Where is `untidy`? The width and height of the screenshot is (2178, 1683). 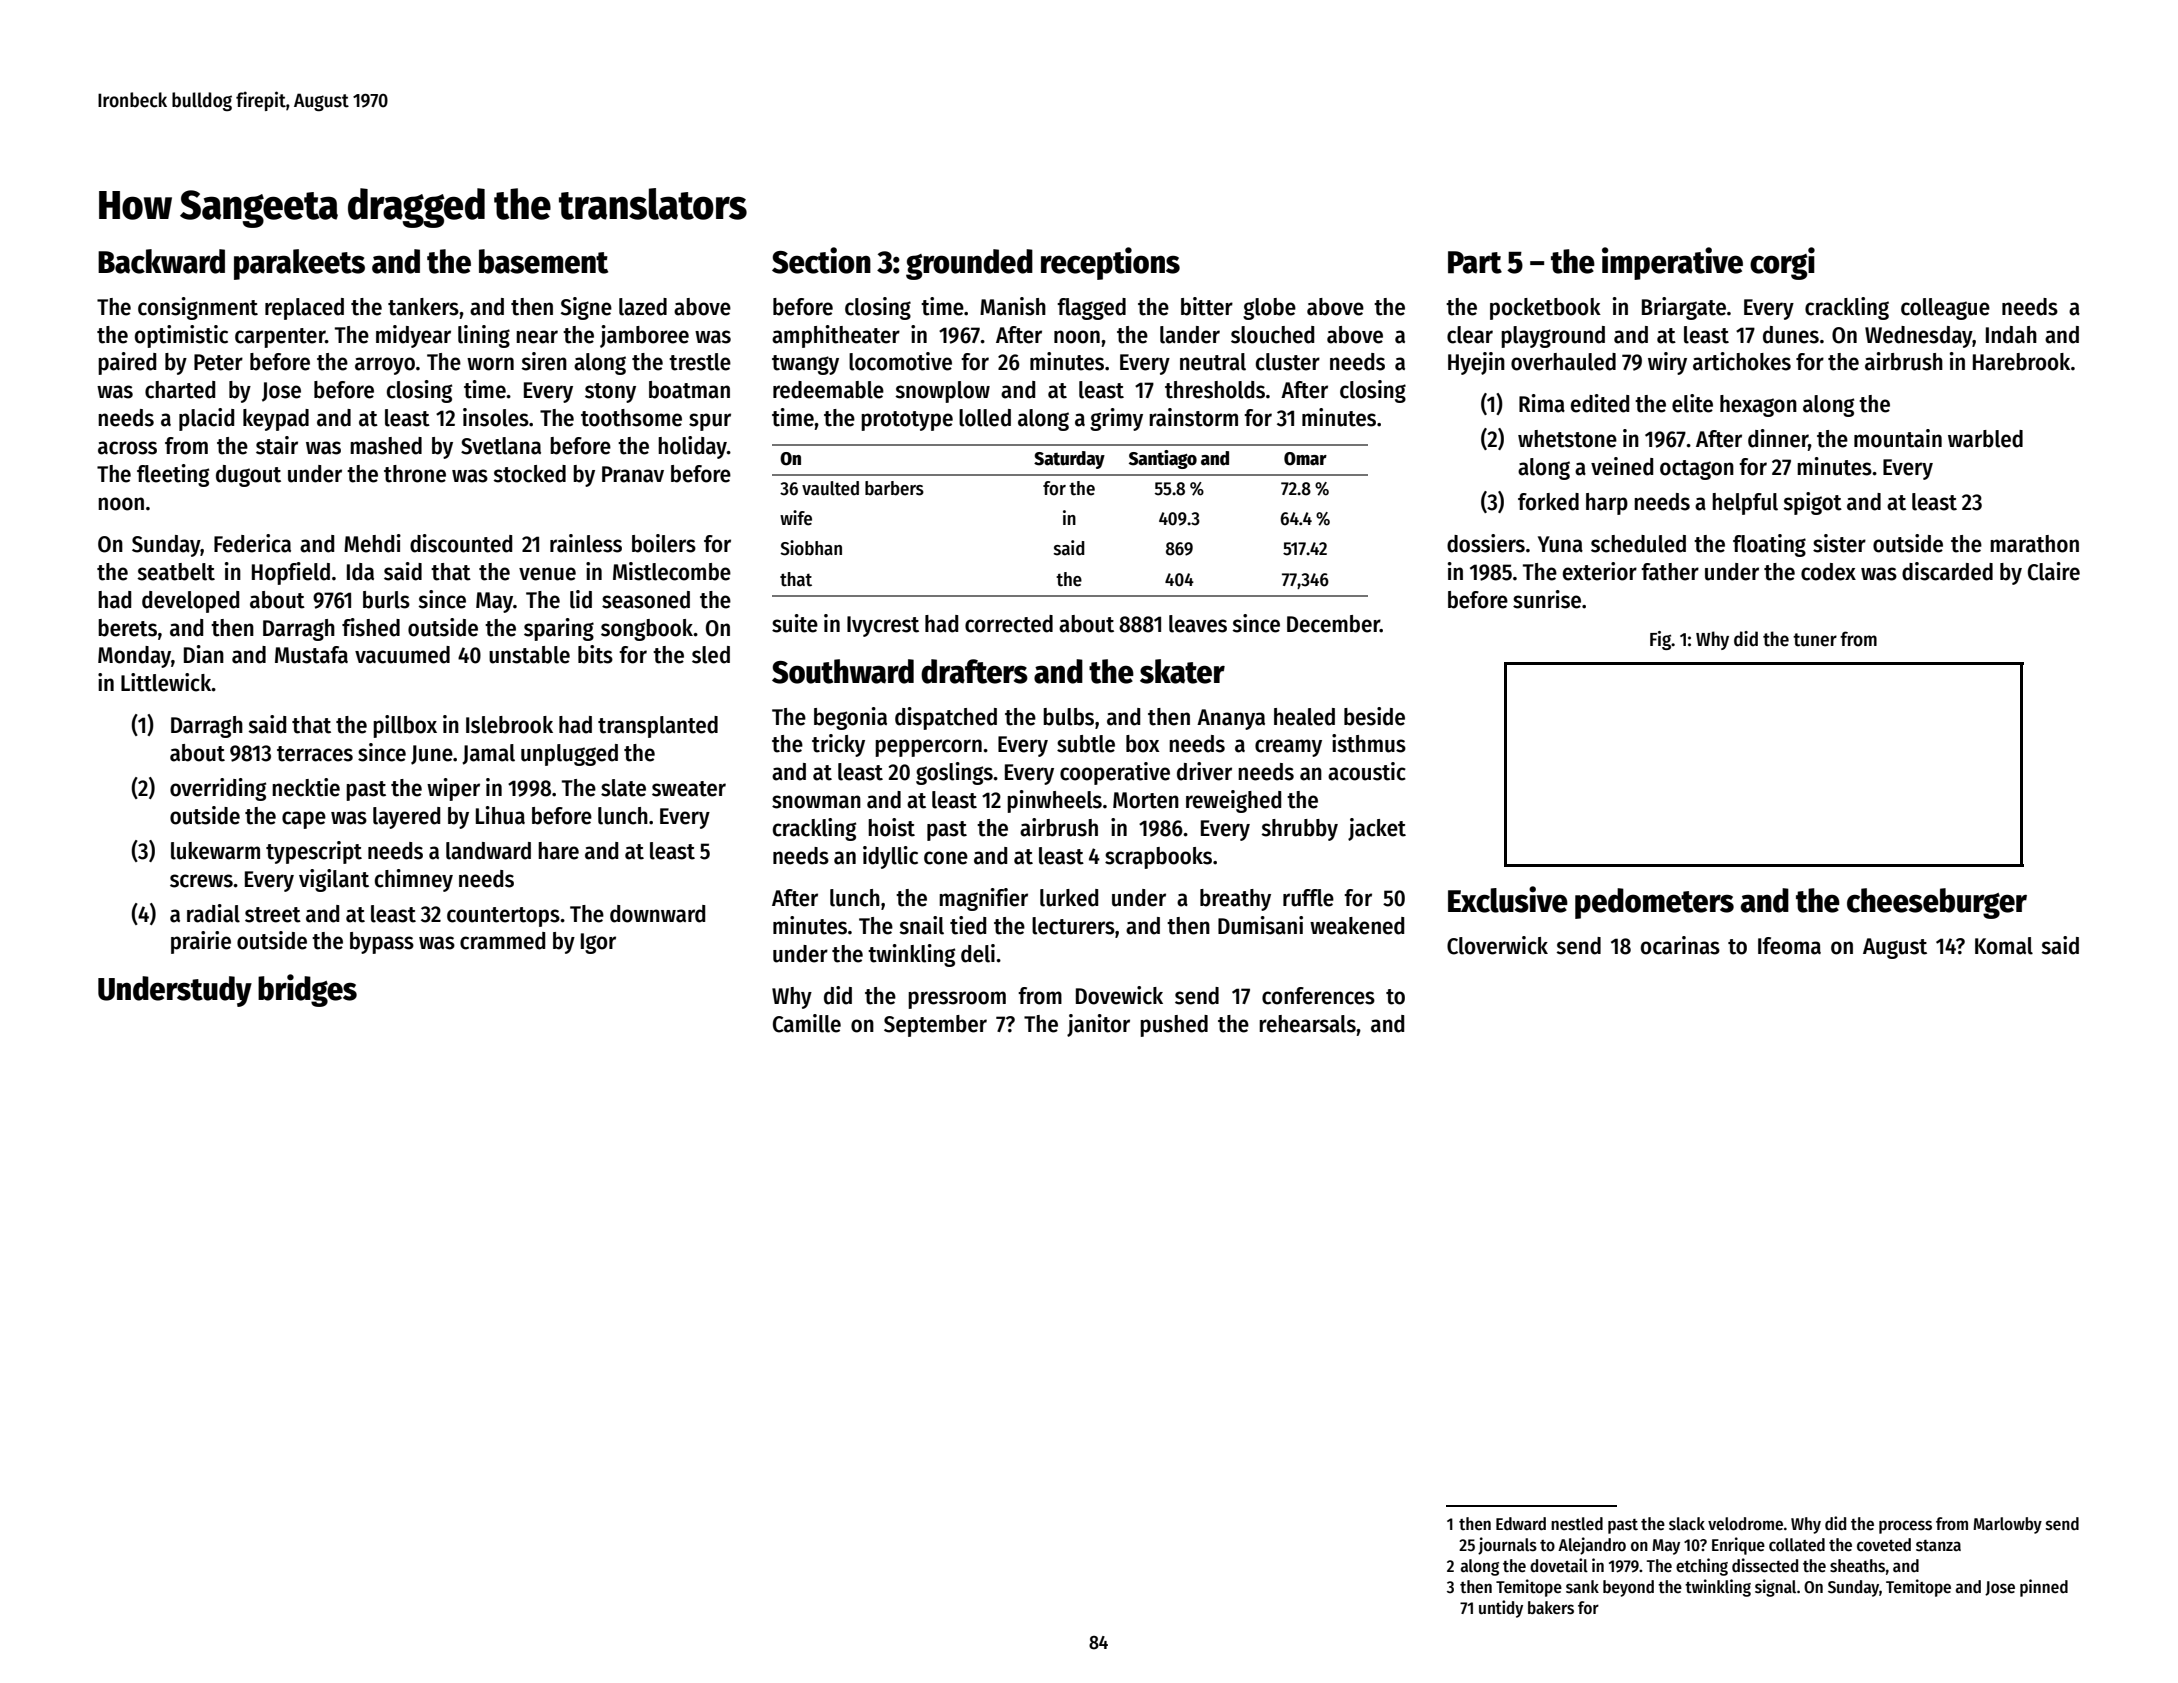
untidy is located at coordinates (1501, 1609).
